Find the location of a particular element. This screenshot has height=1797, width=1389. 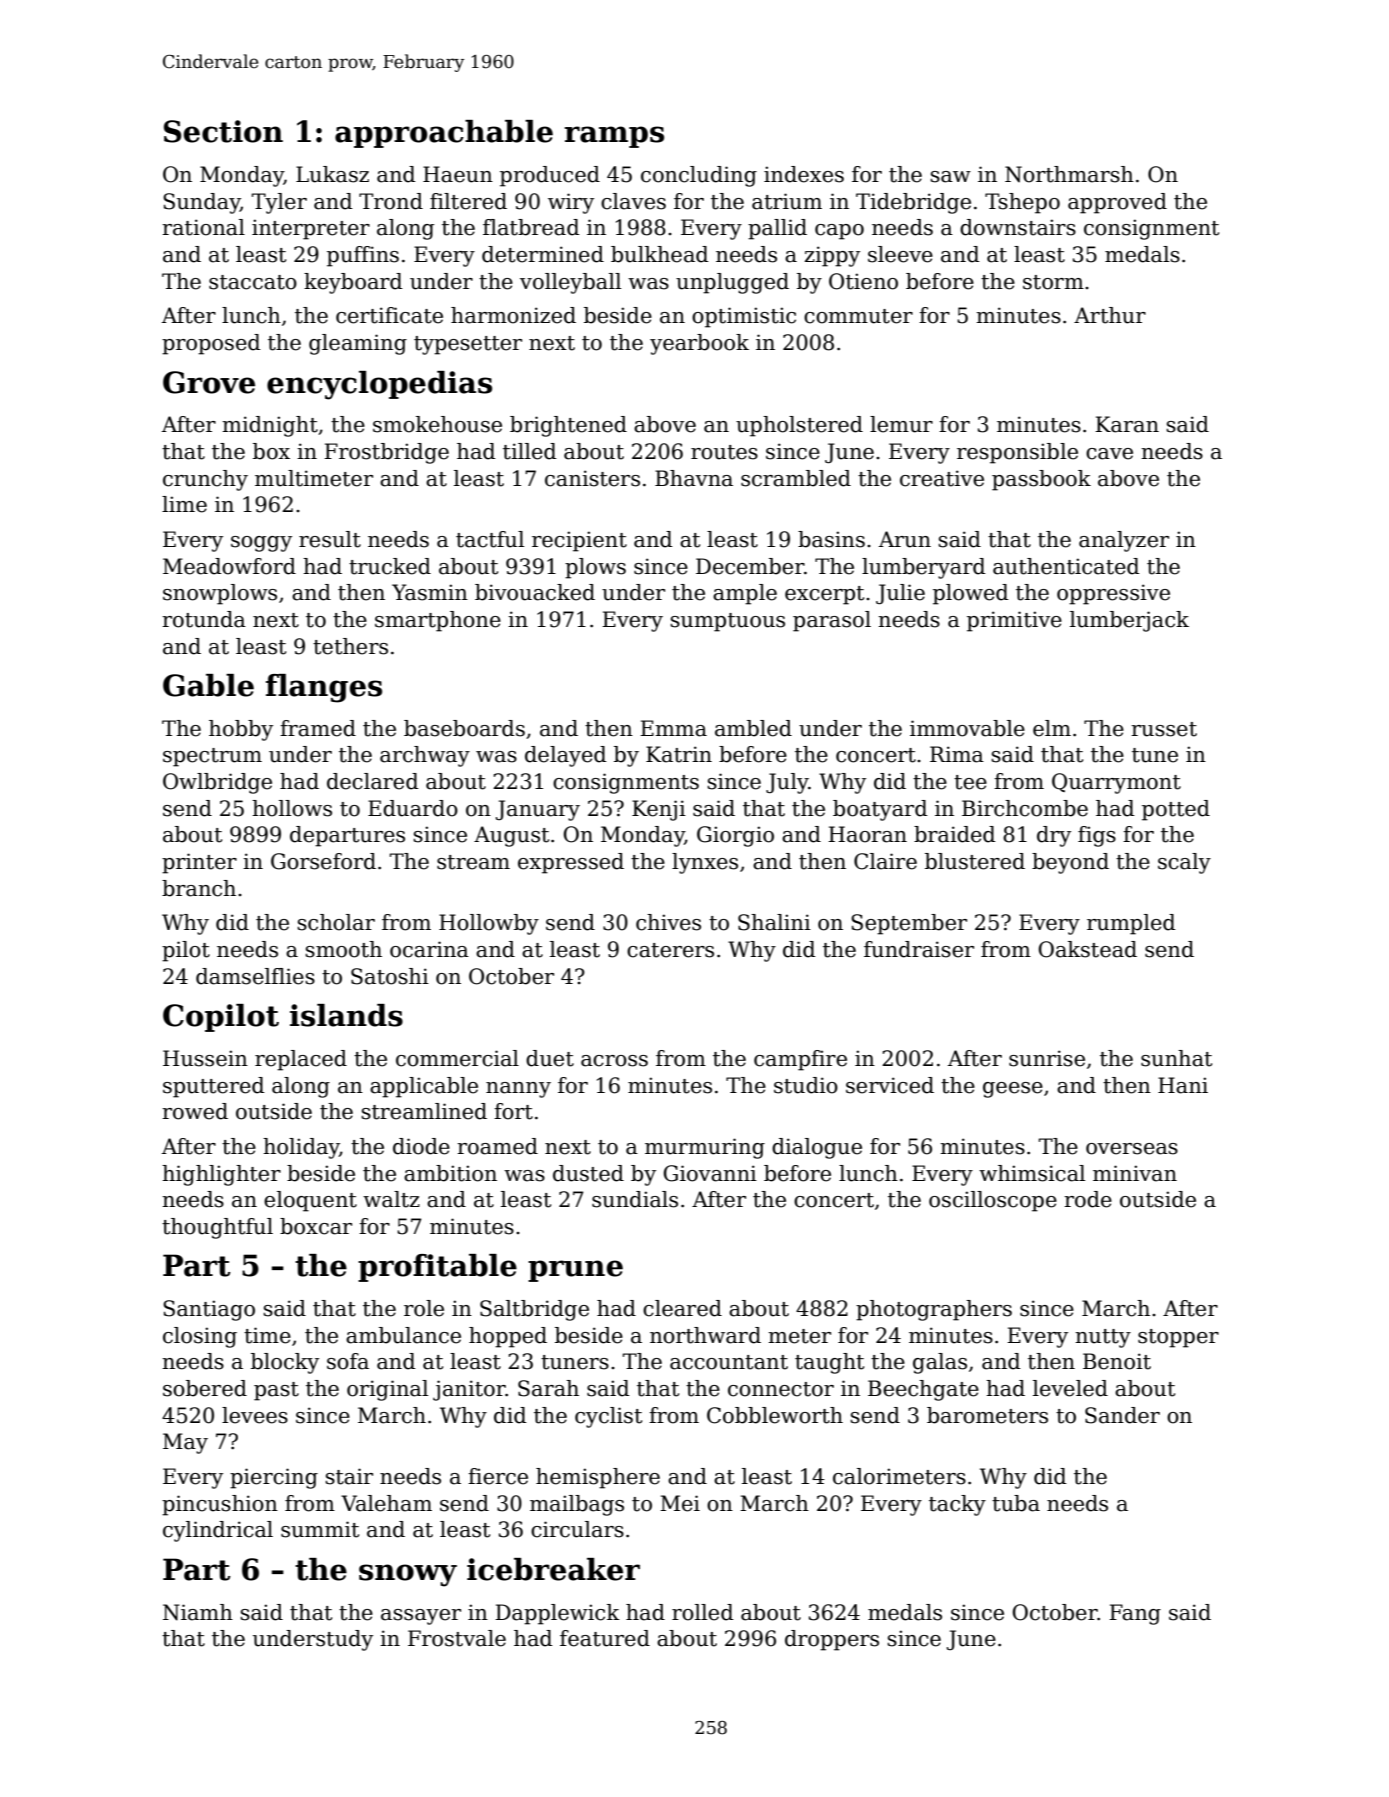

Niamh is located at coordinates (198, 1612).
